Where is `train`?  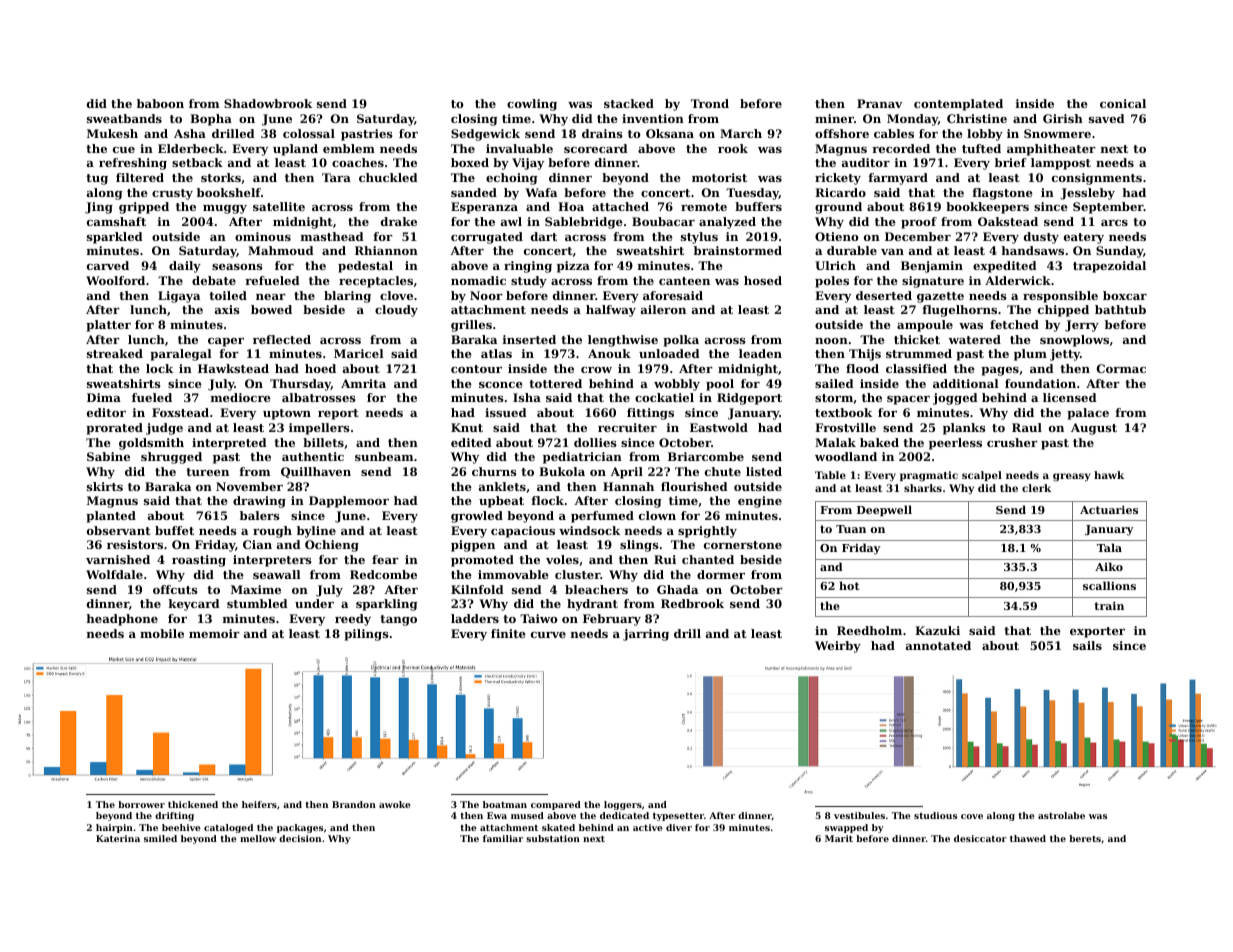 train is located at coordinates (1109, 606).
